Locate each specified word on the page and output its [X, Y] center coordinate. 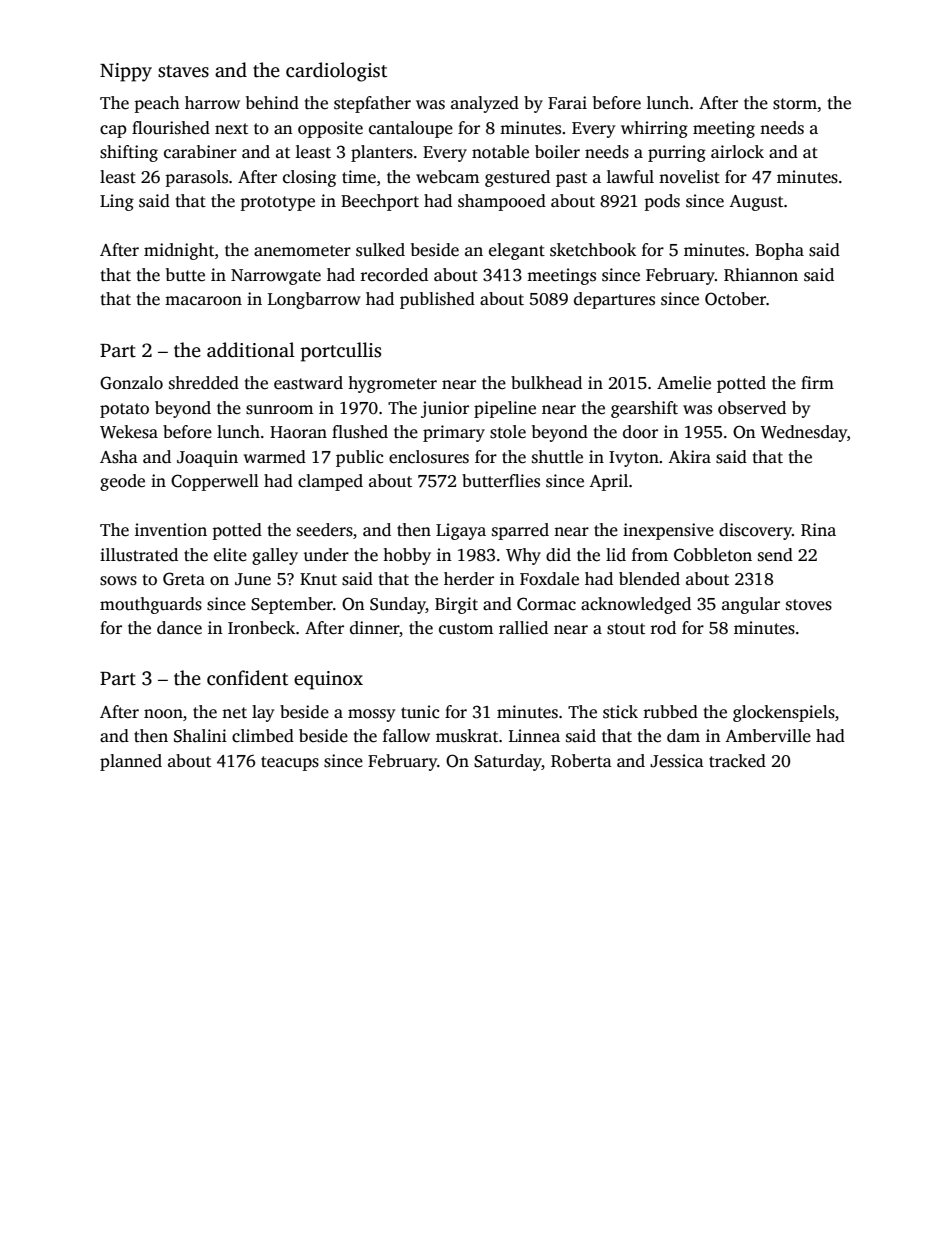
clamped [330, 482]
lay [263, 713]
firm [817, 382]
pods [662, 202]
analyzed [485, 104]
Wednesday [804, 433]
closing [309, 178]
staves [183, 71]
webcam [447, 177]
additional [251, 350]
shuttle [557, 457]
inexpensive [668, 531]
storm [795, 104]
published [437, 300]
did [558, 555]
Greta [184, 579]
